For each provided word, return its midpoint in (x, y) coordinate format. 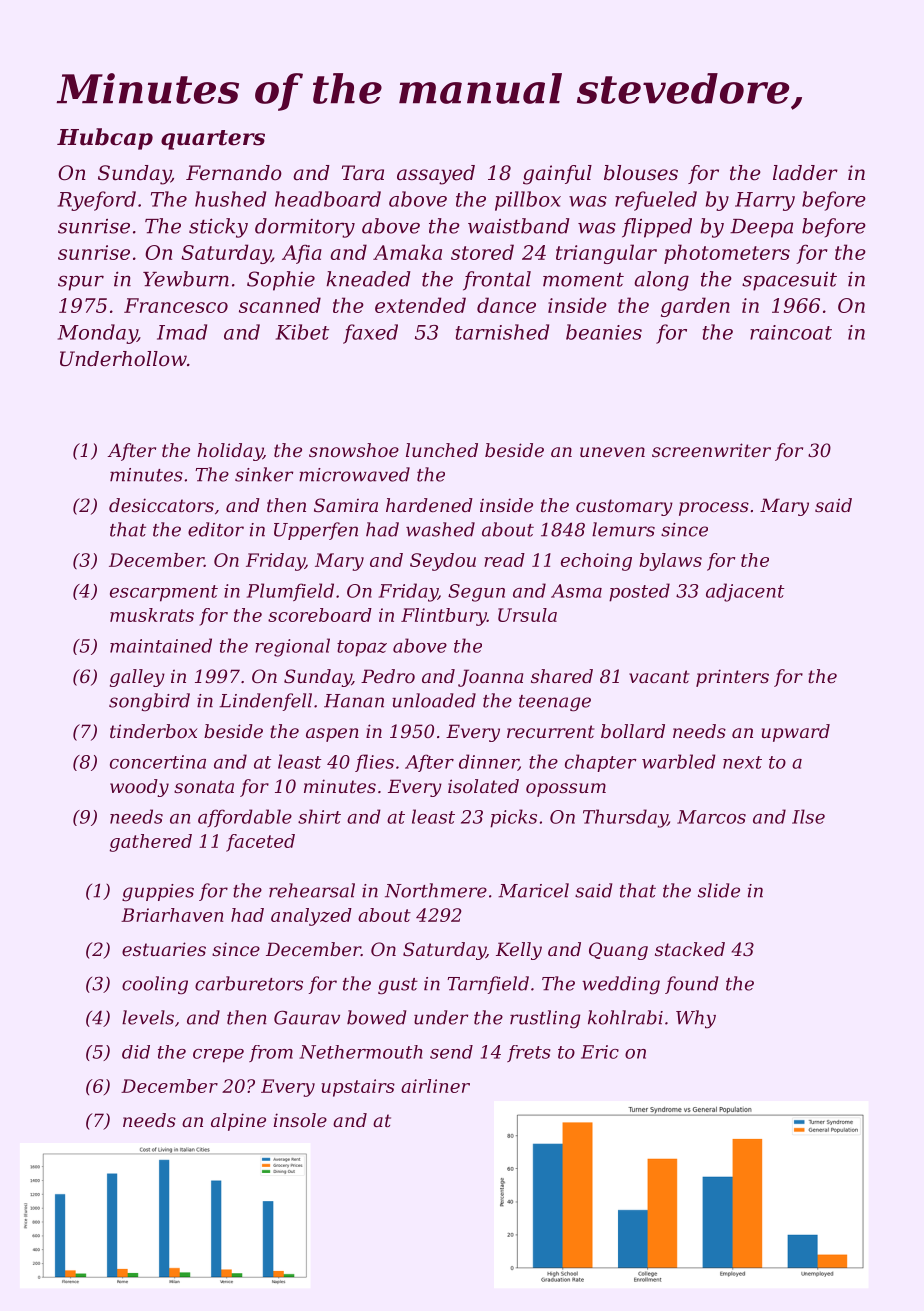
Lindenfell (265, 702)
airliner (435, 1086)
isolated (483, 786)
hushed (230, 199)
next (742, 762)
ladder (805, 173)
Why (696, 1019)
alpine (238, 1122)
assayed (436, 175)
